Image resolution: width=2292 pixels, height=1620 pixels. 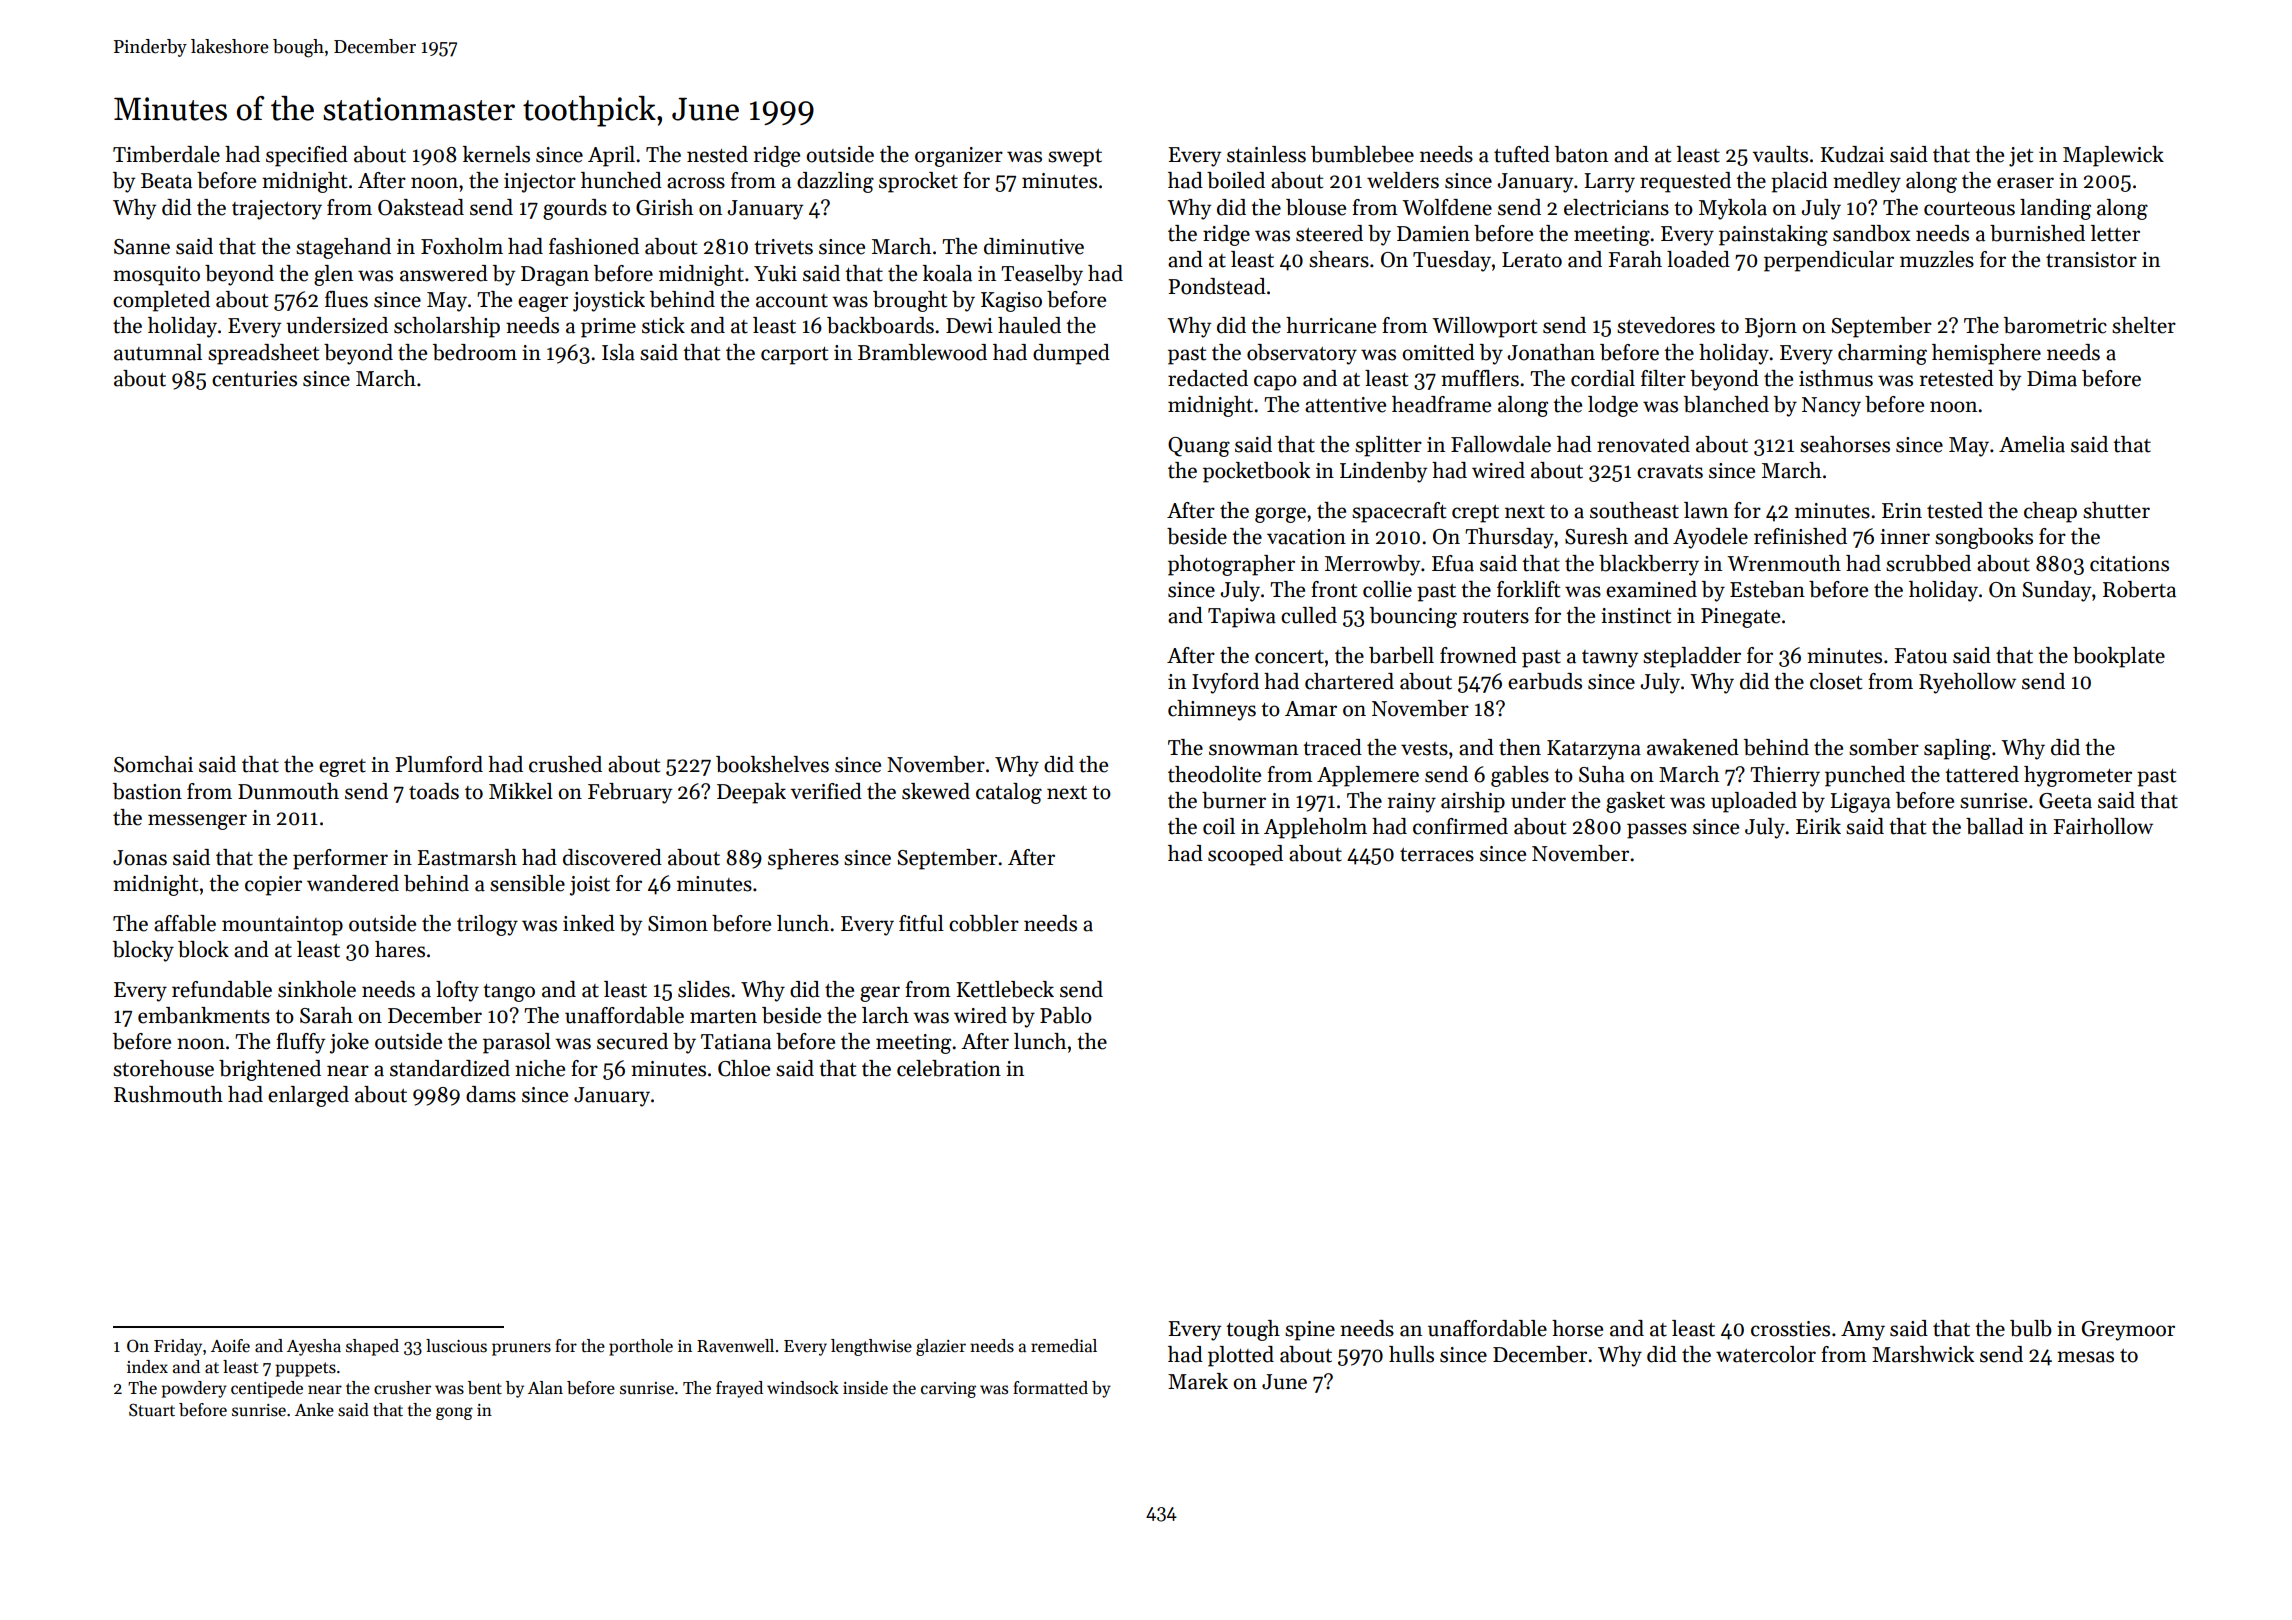 I want to click on niche, so click(x=540, y=1068).
